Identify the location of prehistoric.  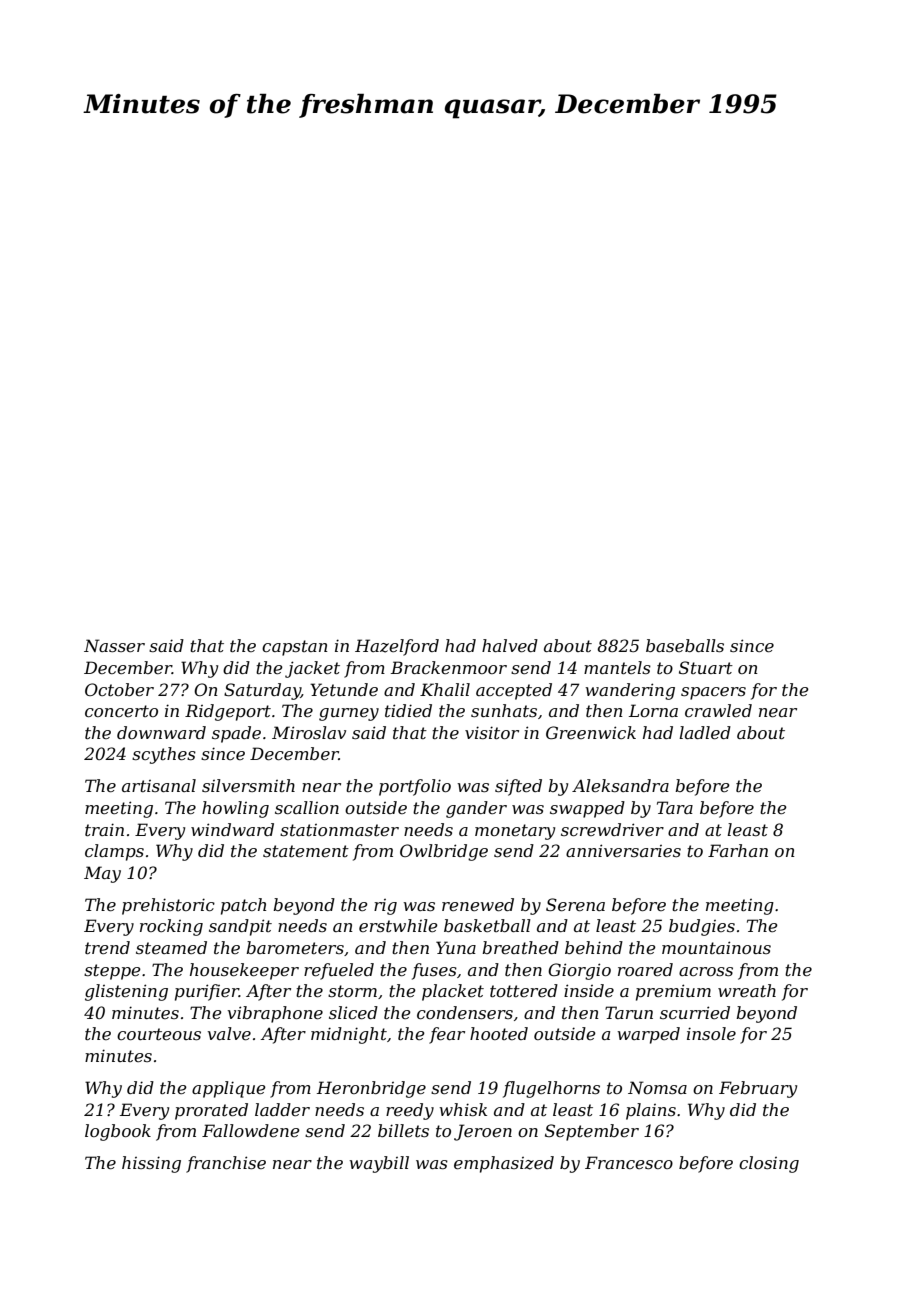
(168, 906).
